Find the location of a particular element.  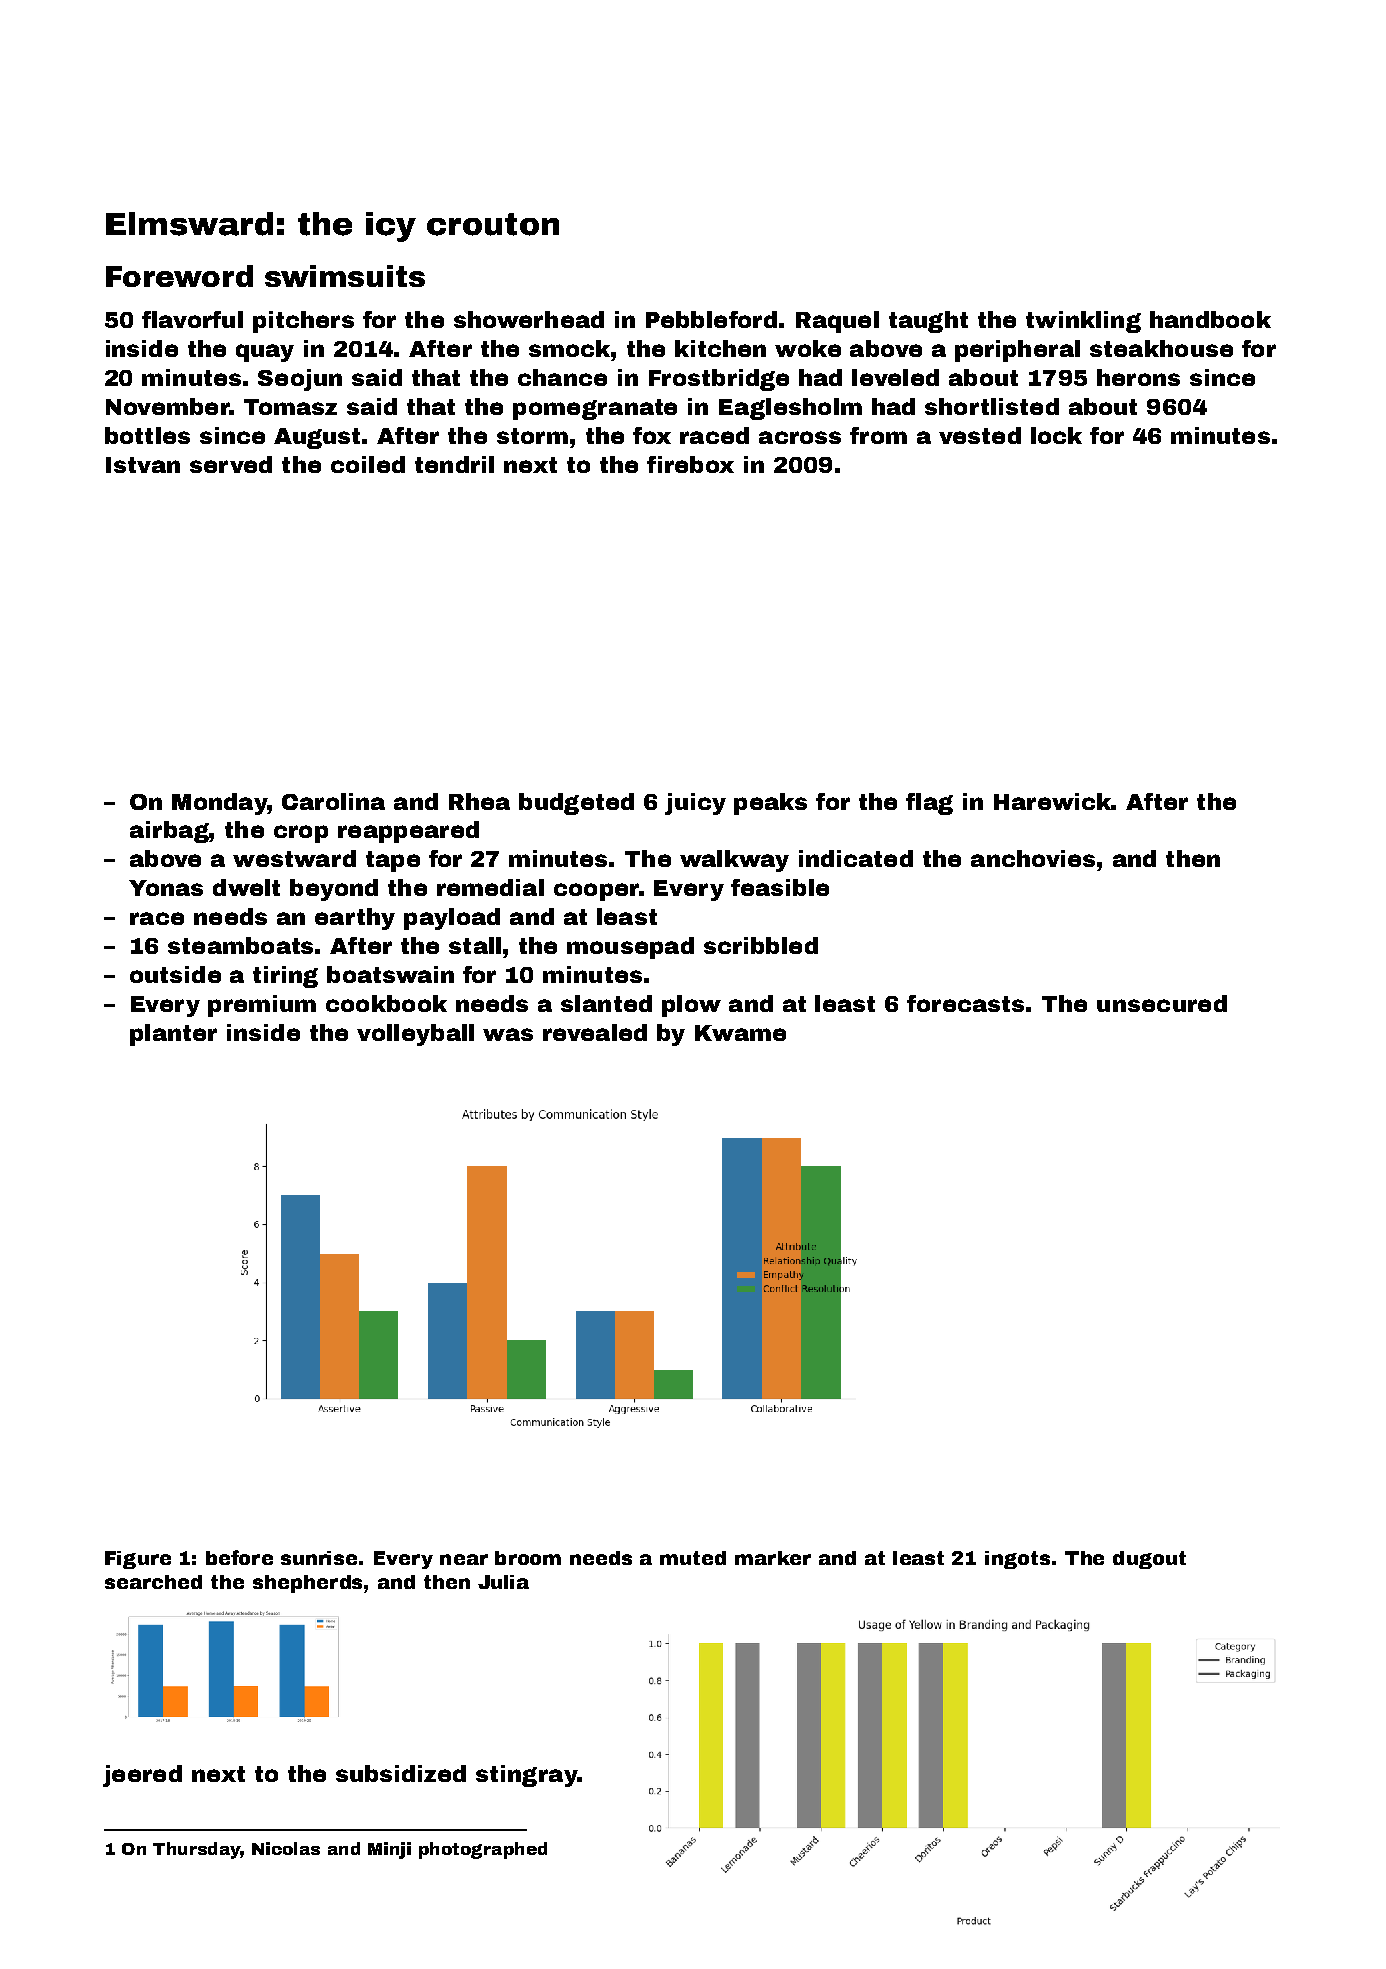

premium is located at coordinates (262, 1006).
